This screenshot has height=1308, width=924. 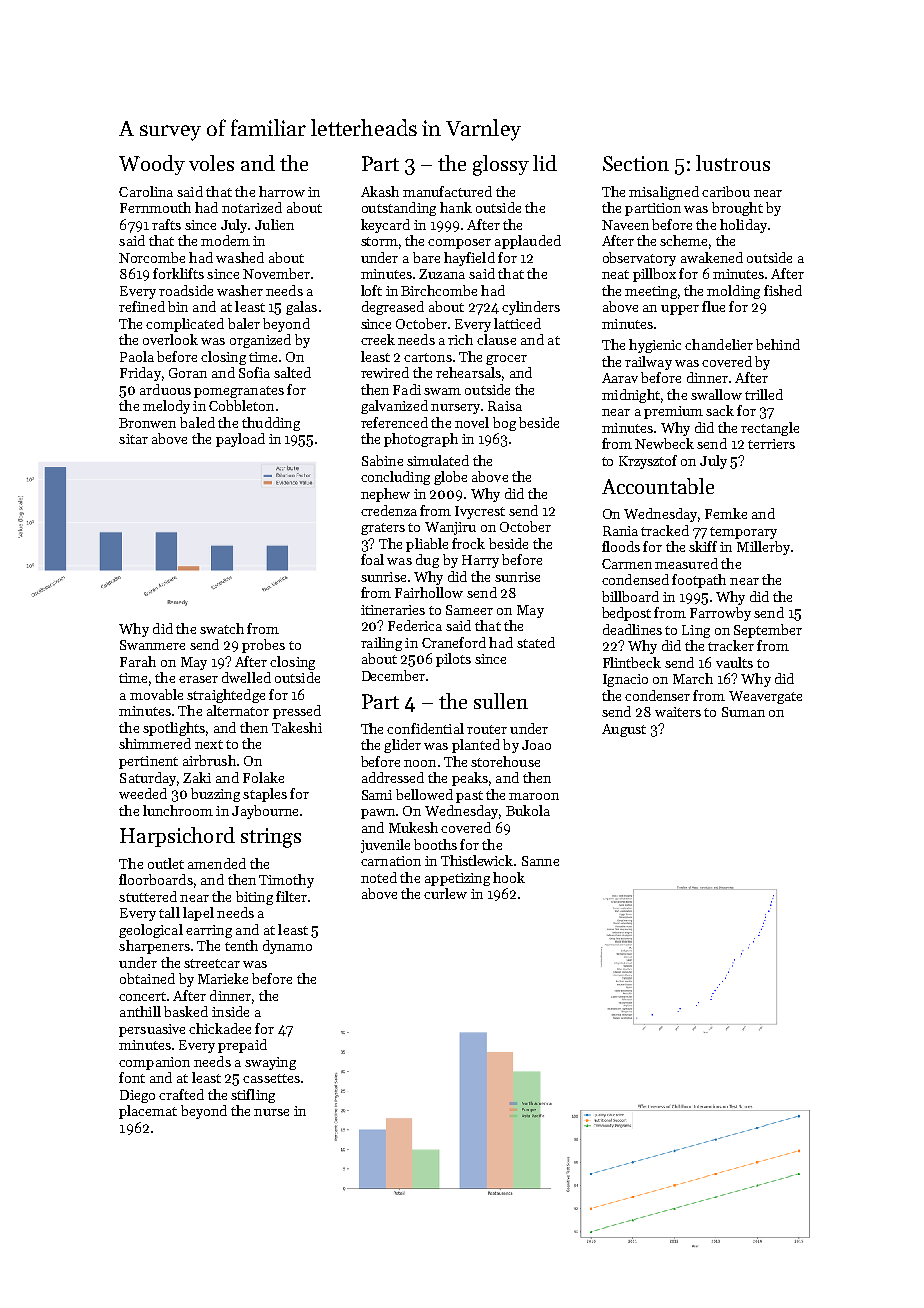 I want to click on Norcombe, so click(x=152, y=257).
